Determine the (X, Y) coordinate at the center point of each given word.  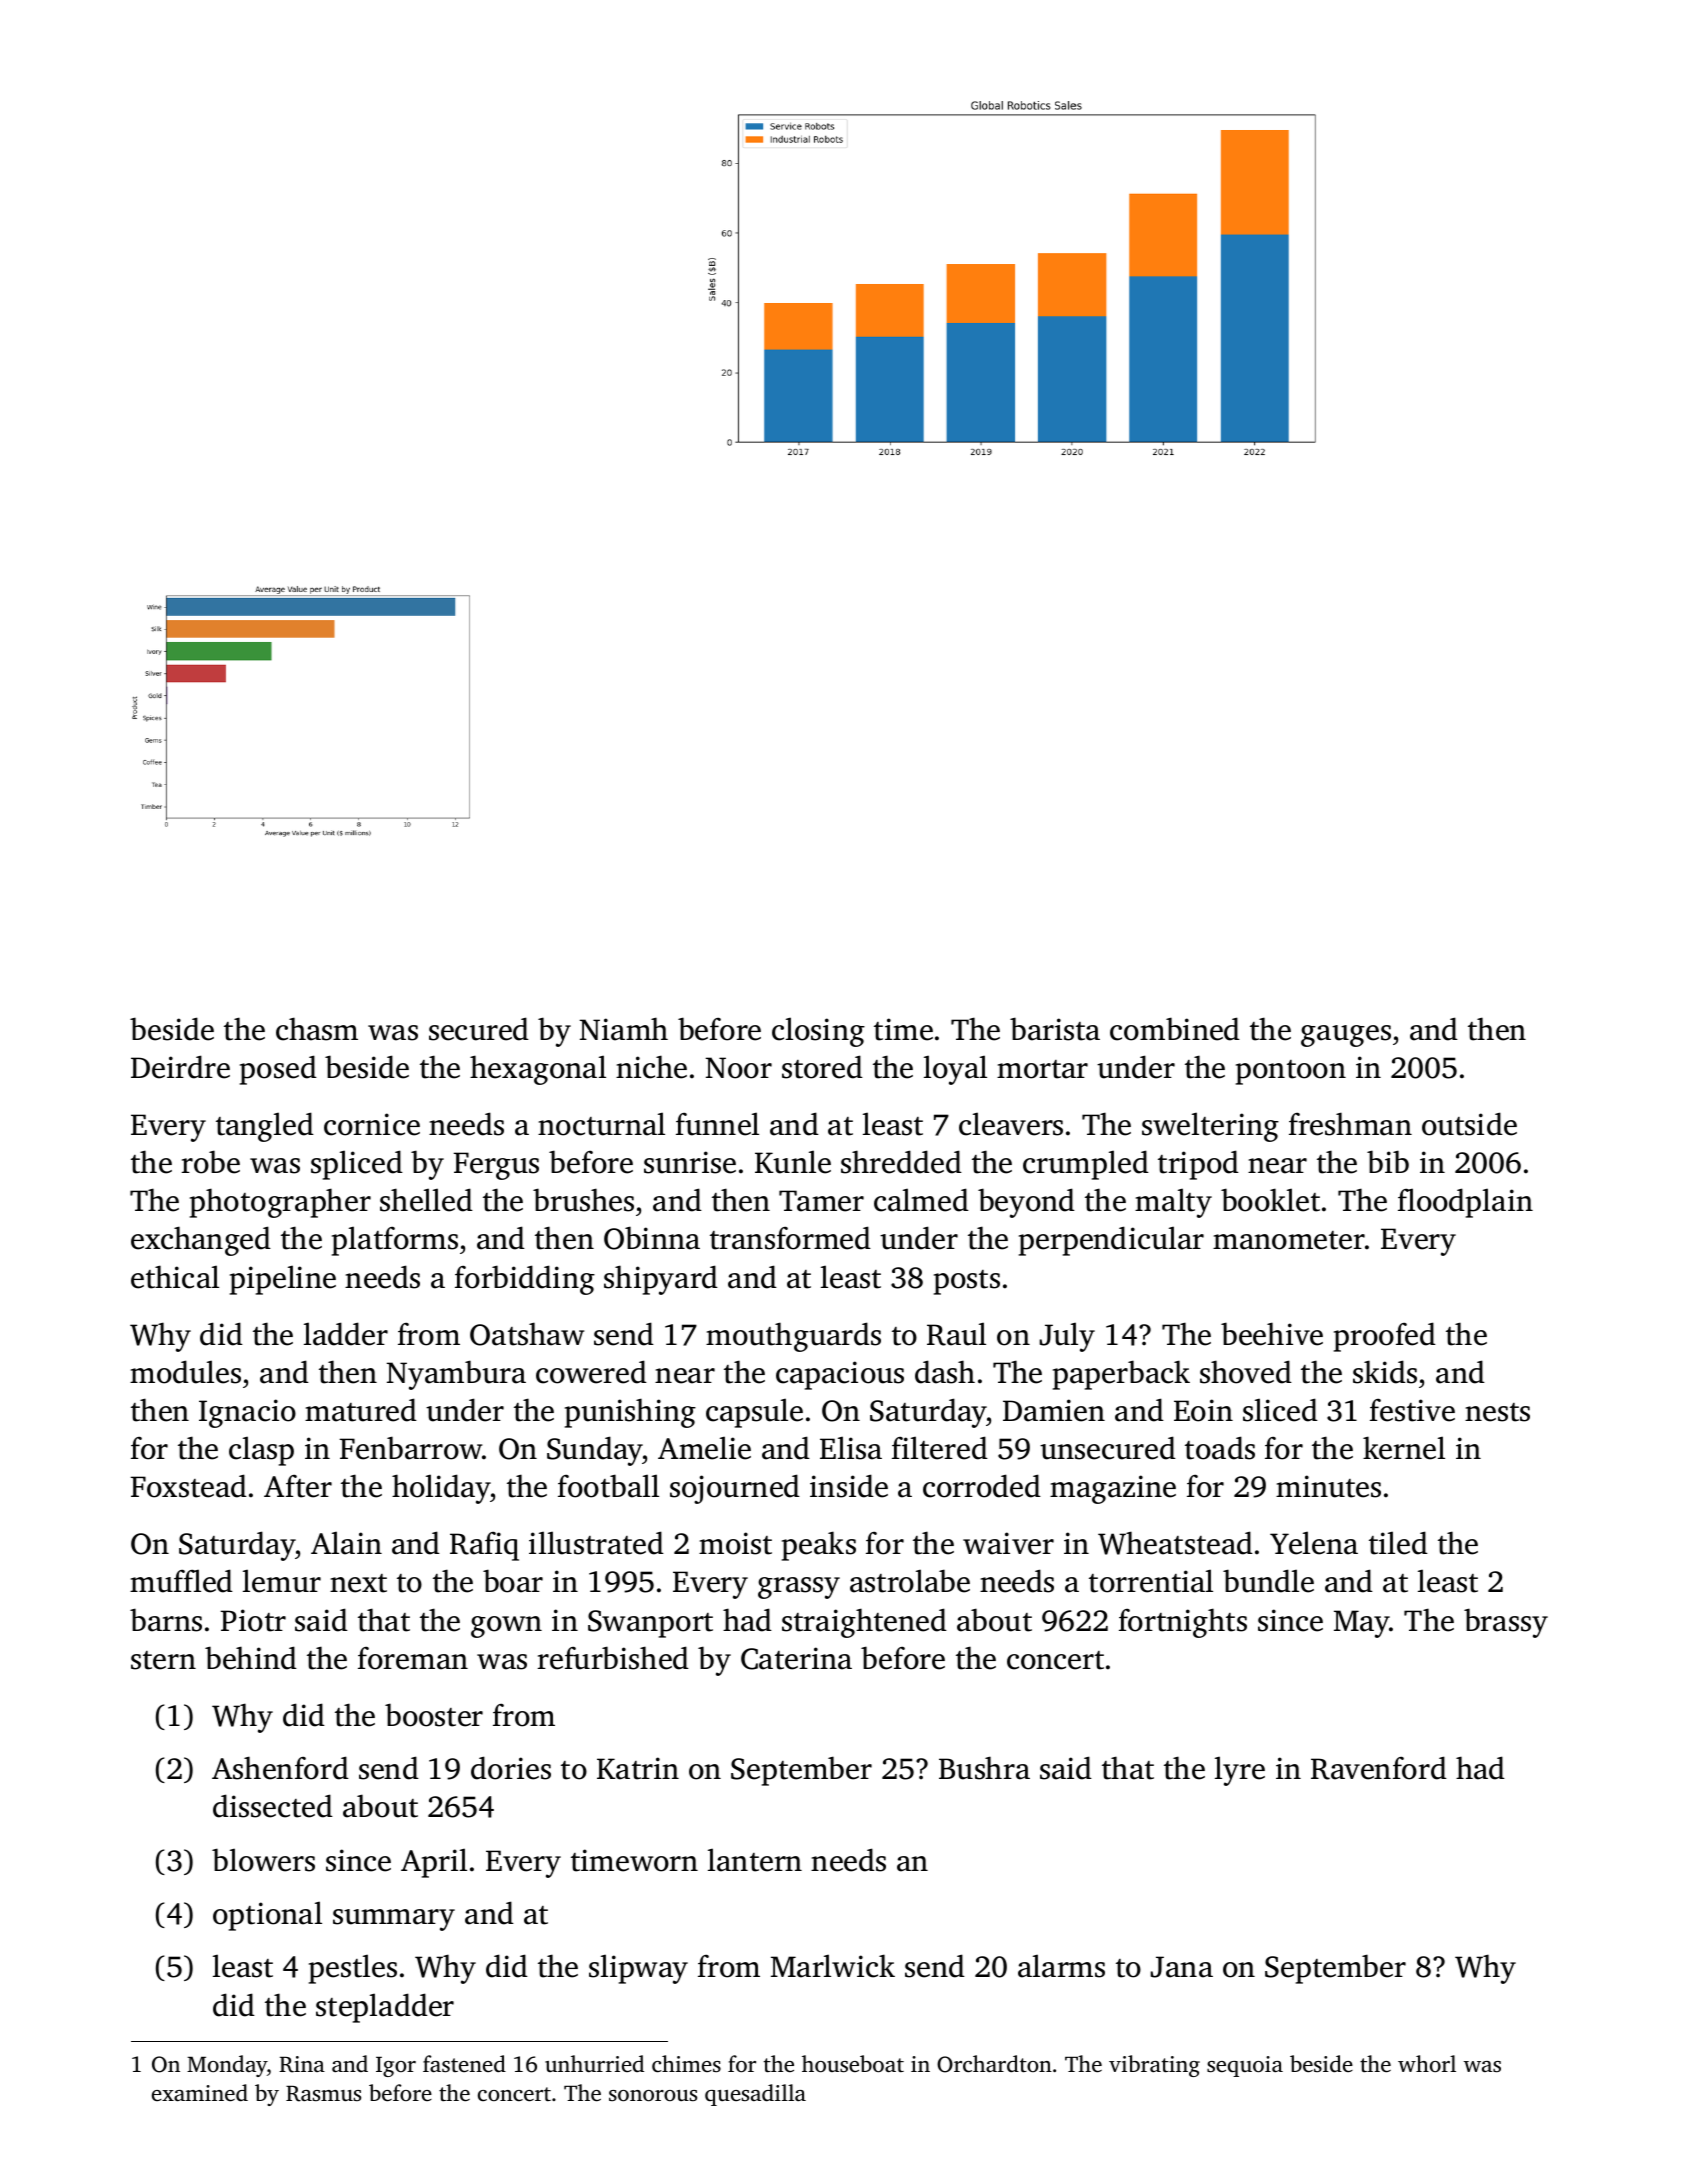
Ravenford (1379, 1768)
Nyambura (456, 1375)
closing (818, 1032)
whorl (1427, 2063)
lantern (755, 1860)
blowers (263, 1860)
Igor (396, 2067)
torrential (1151, 1581)
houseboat (853, 2064)
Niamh (623, 1029)
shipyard (661, 1280)
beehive (1272, 1334)
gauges (1346, 1036)
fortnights (1183, 1623)
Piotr (253, 1620)
